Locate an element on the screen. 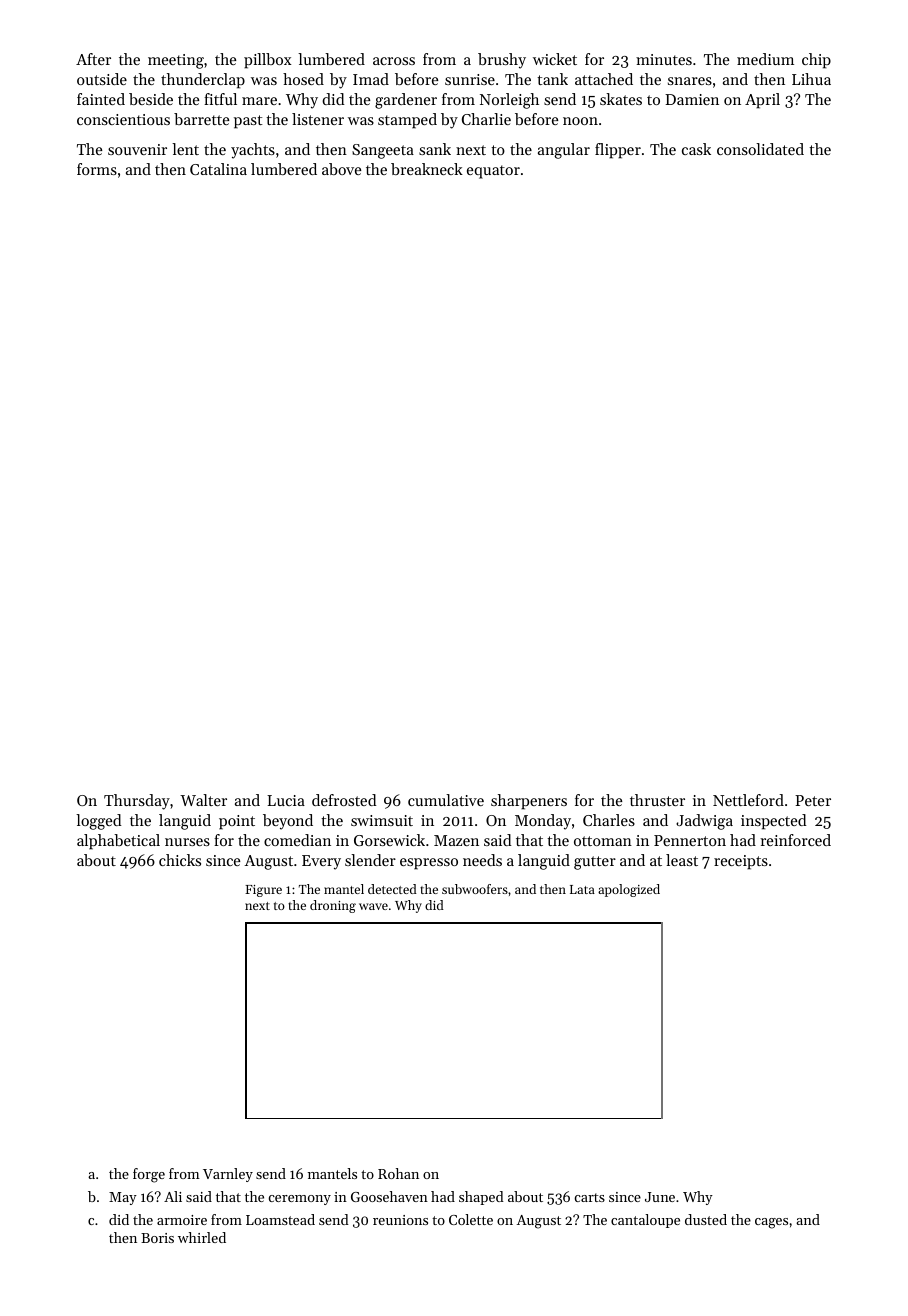  After is located at coordinates (93, 59).
